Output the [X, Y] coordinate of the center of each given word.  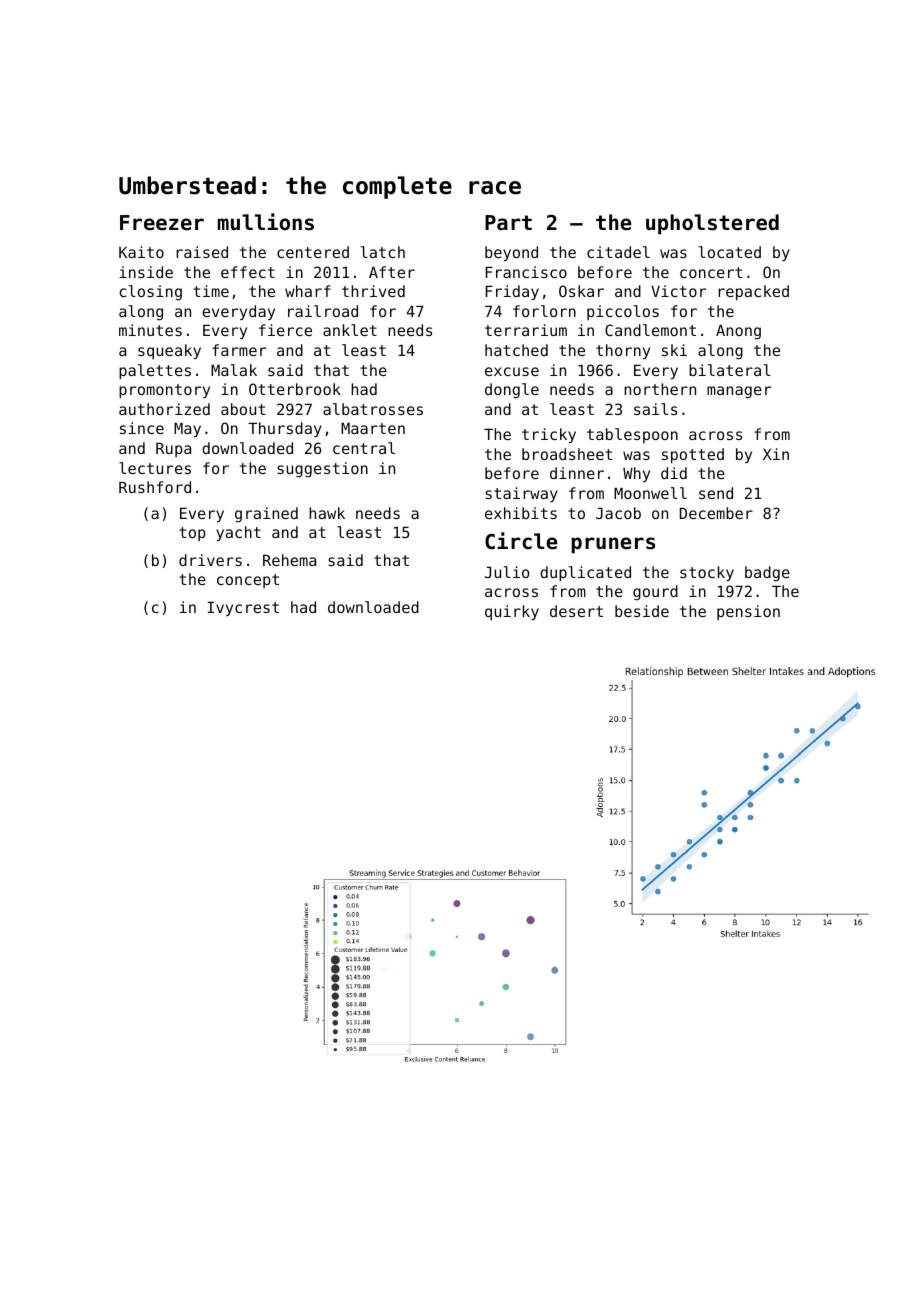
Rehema [289, 560]
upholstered [712, 224]
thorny [623, 351]
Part [508, 223]
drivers [210, 560]
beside [642, 611]
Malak [234, 370]
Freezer [162, 223]
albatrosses [373, 409]
